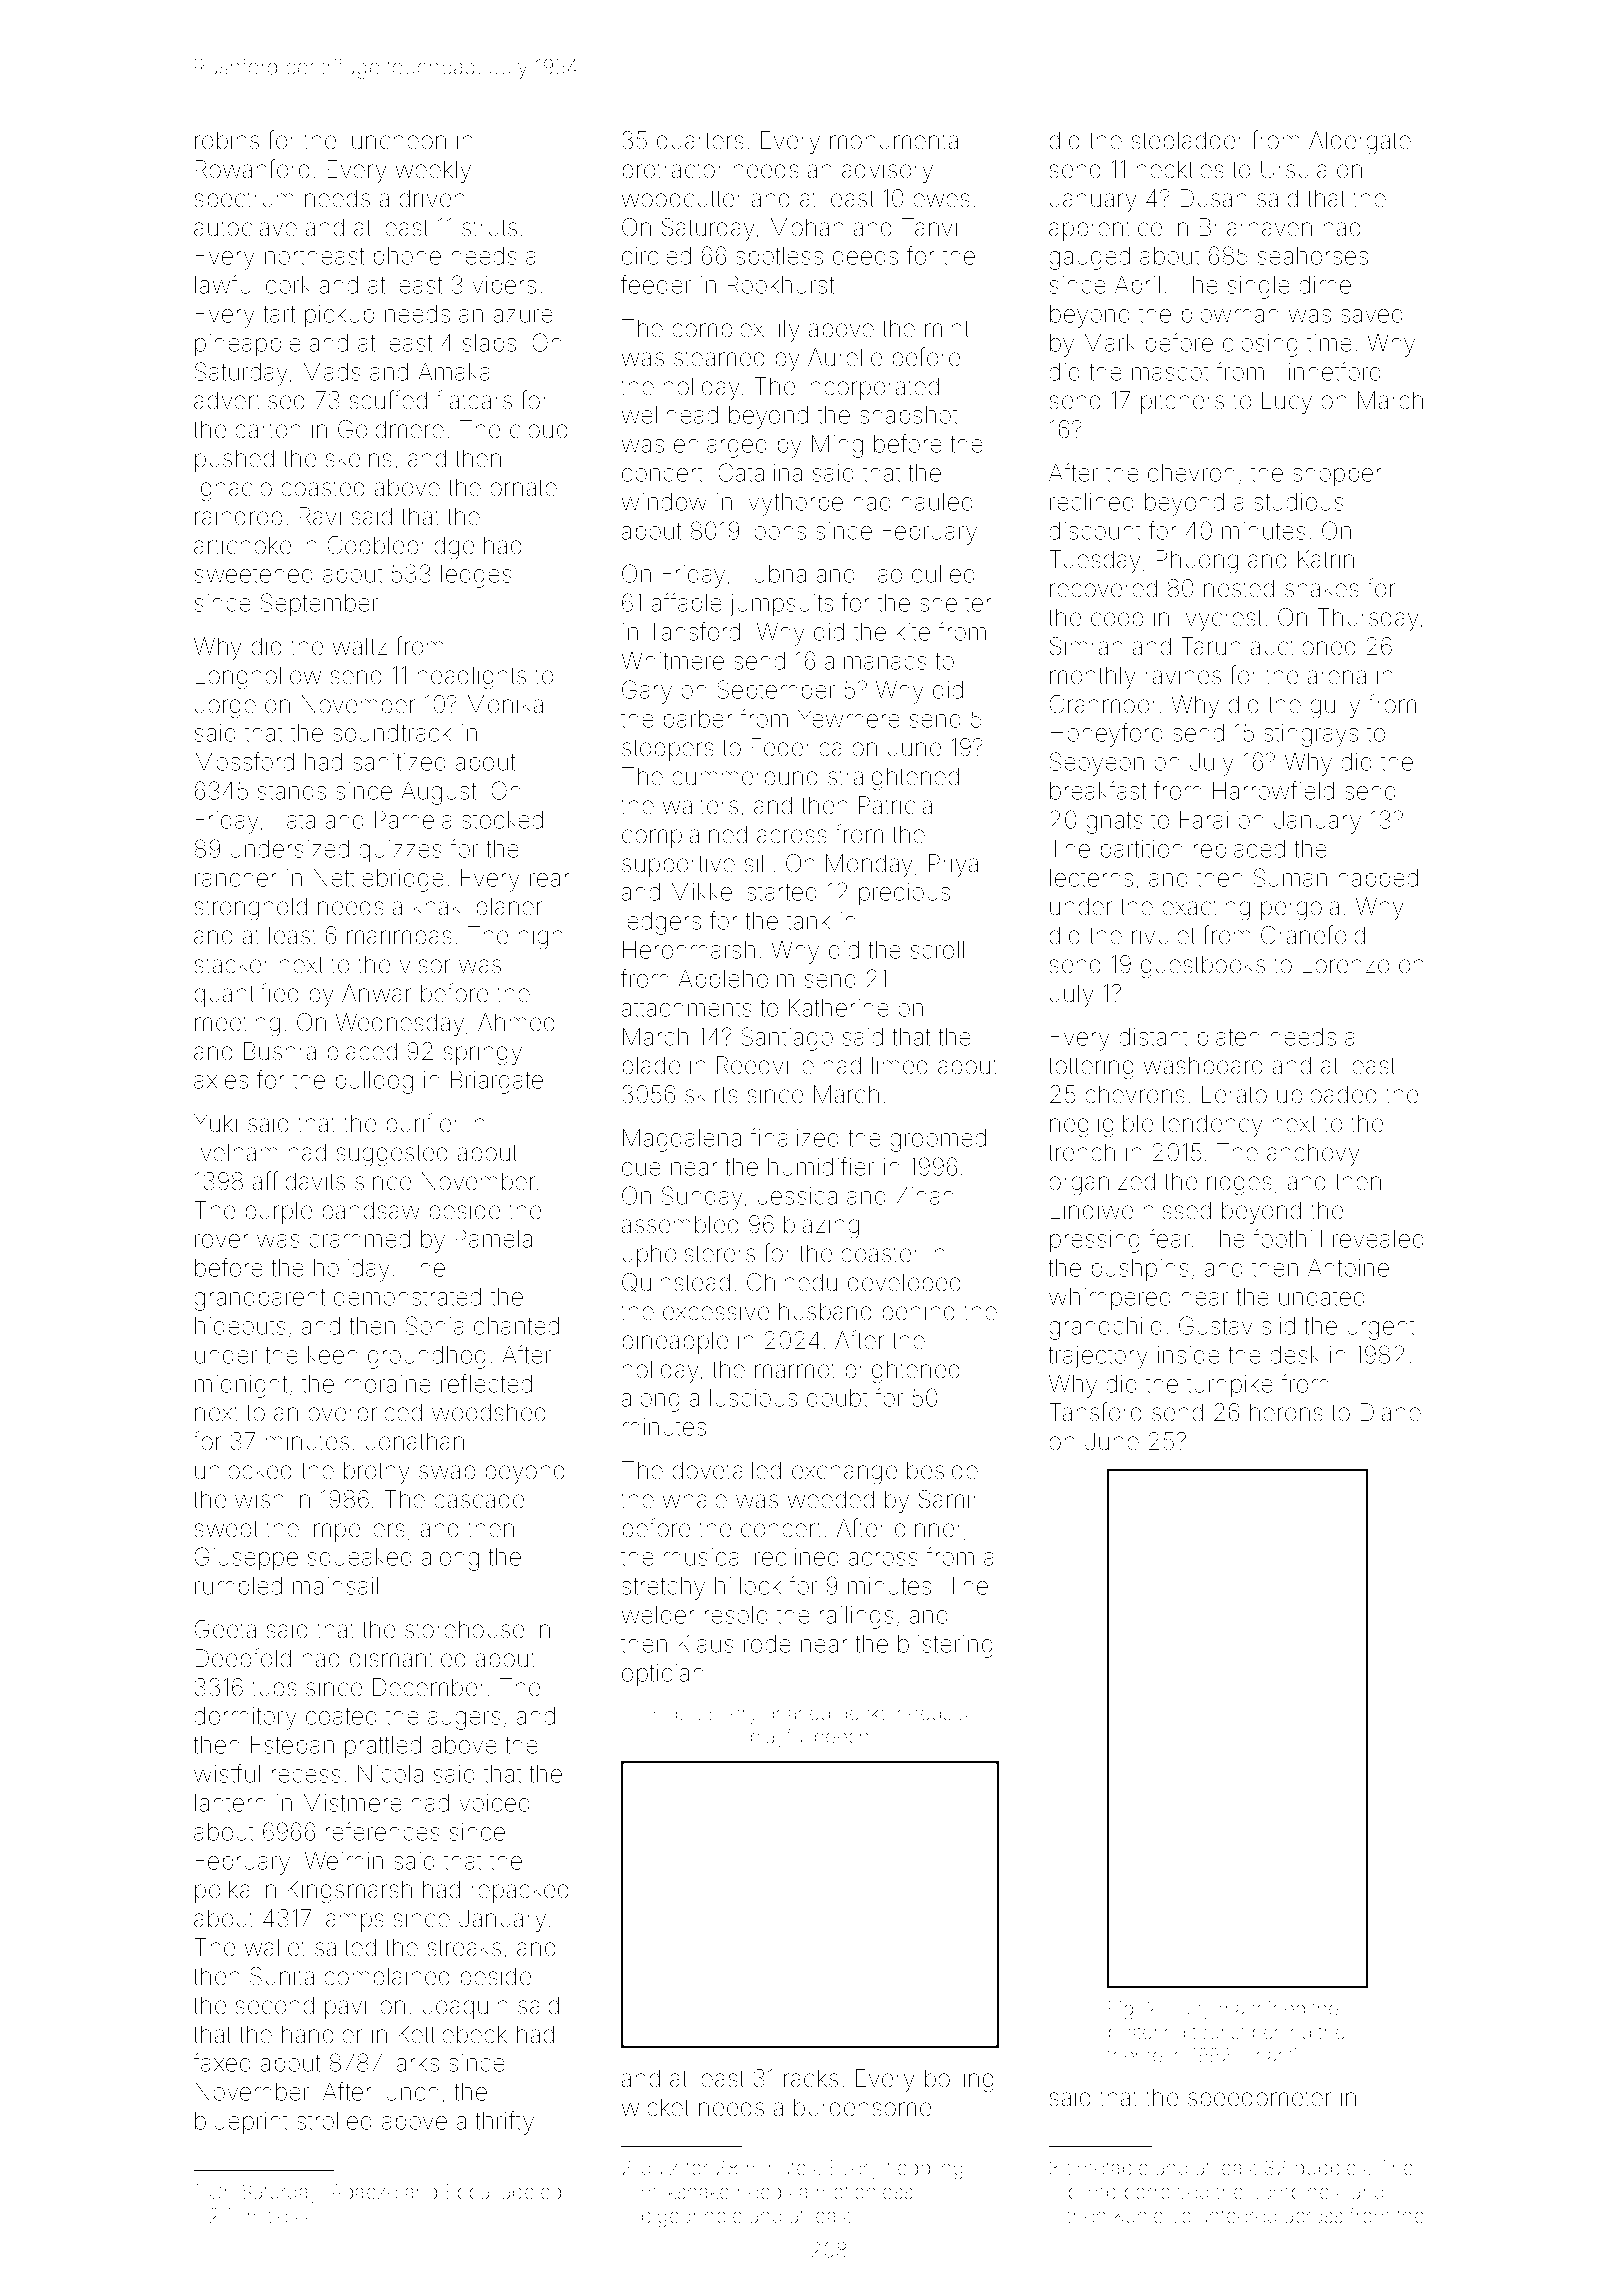 This page has height=2292, width=1620. What do you see at coordinates (1270, 2055) in the page?
I see `Shanti` at bounding box center [1270, 2055].
